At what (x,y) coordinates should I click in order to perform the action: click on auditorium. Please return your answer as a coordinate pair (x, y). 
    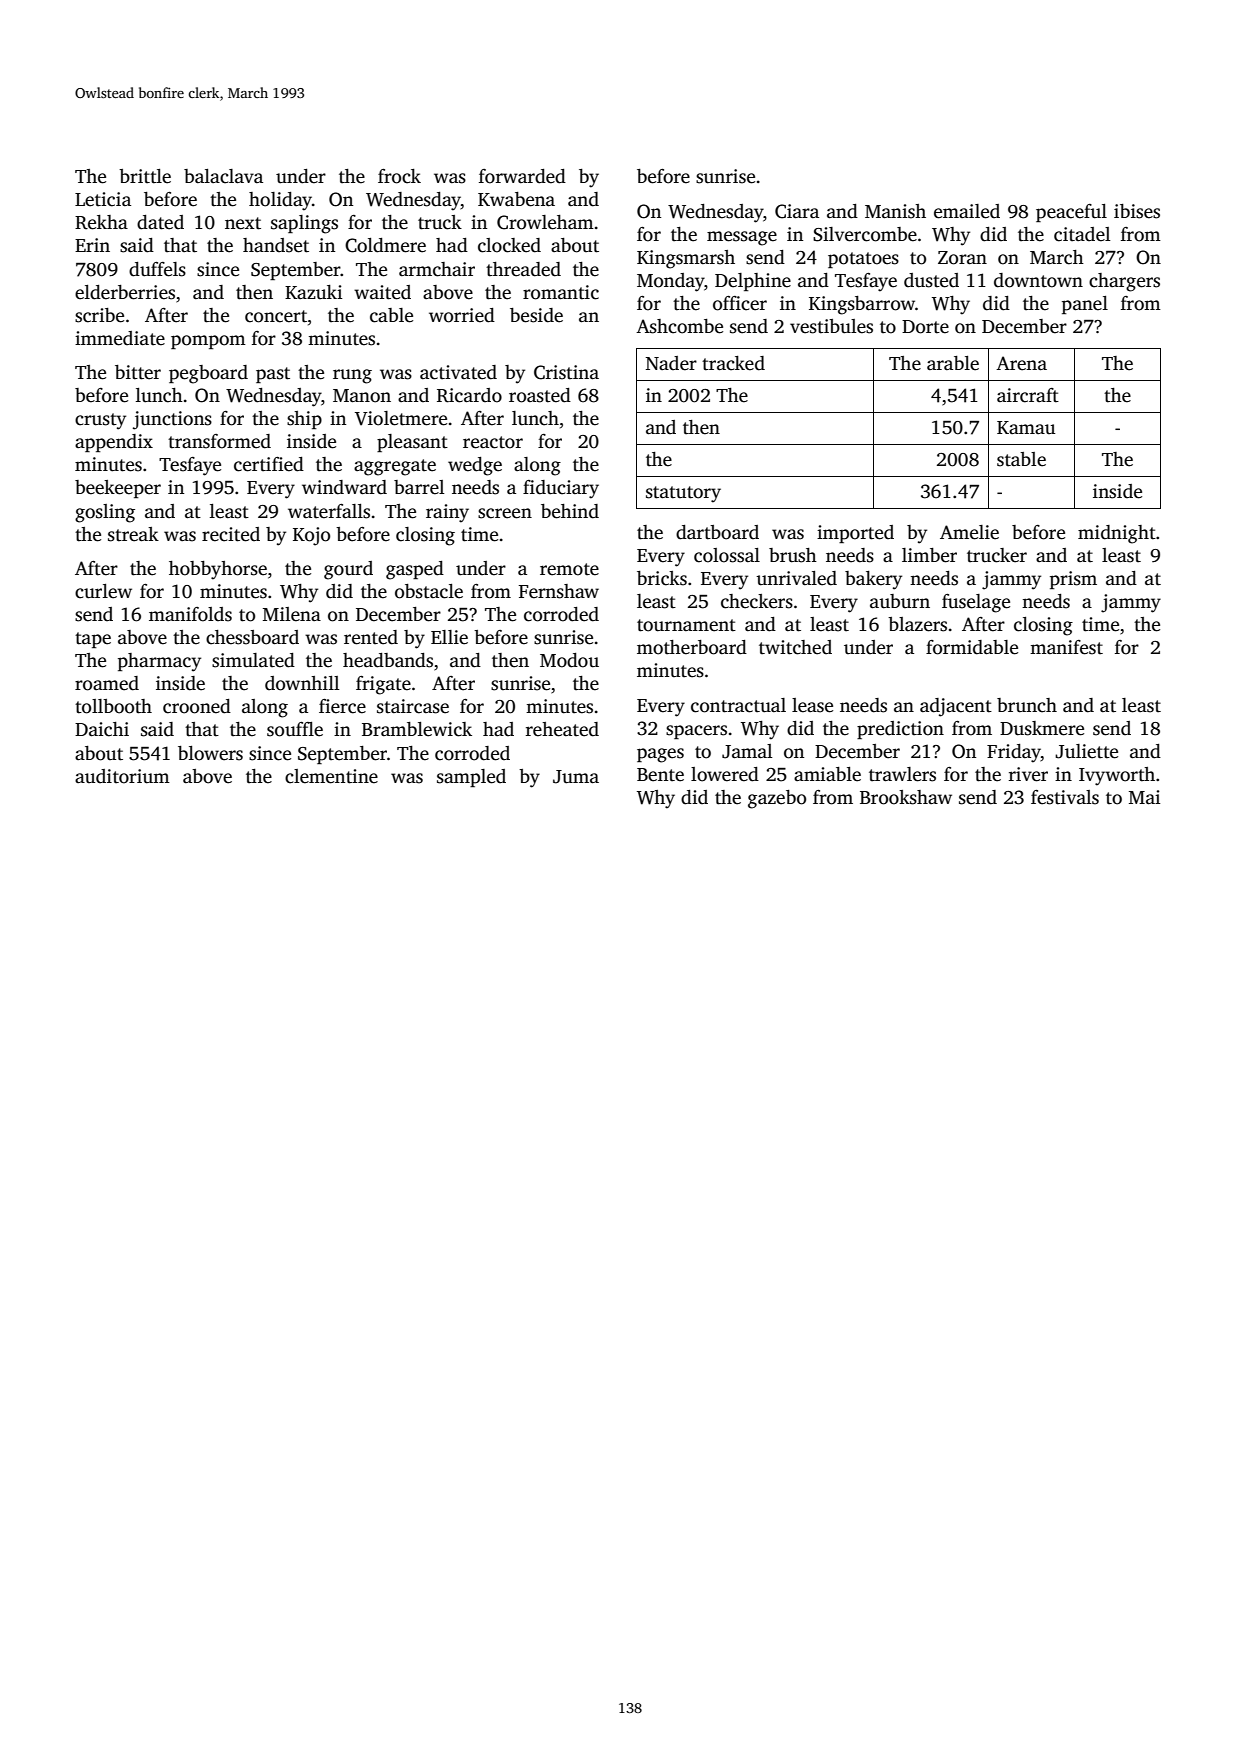
    Looking at the image, I should click on (122, 776).
